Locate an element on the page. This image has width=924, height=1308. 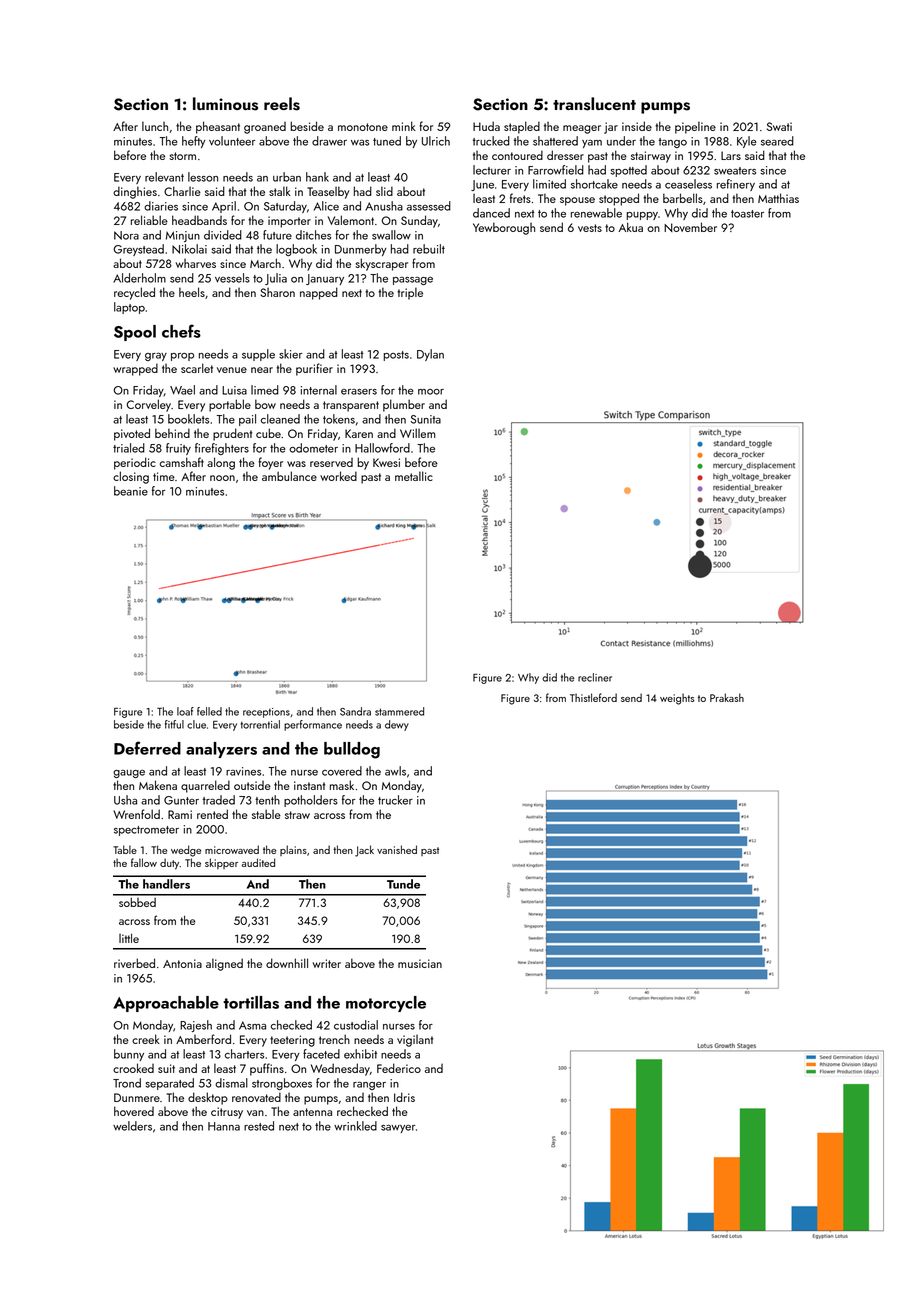
trucker is located at coordinates (395, 800).
